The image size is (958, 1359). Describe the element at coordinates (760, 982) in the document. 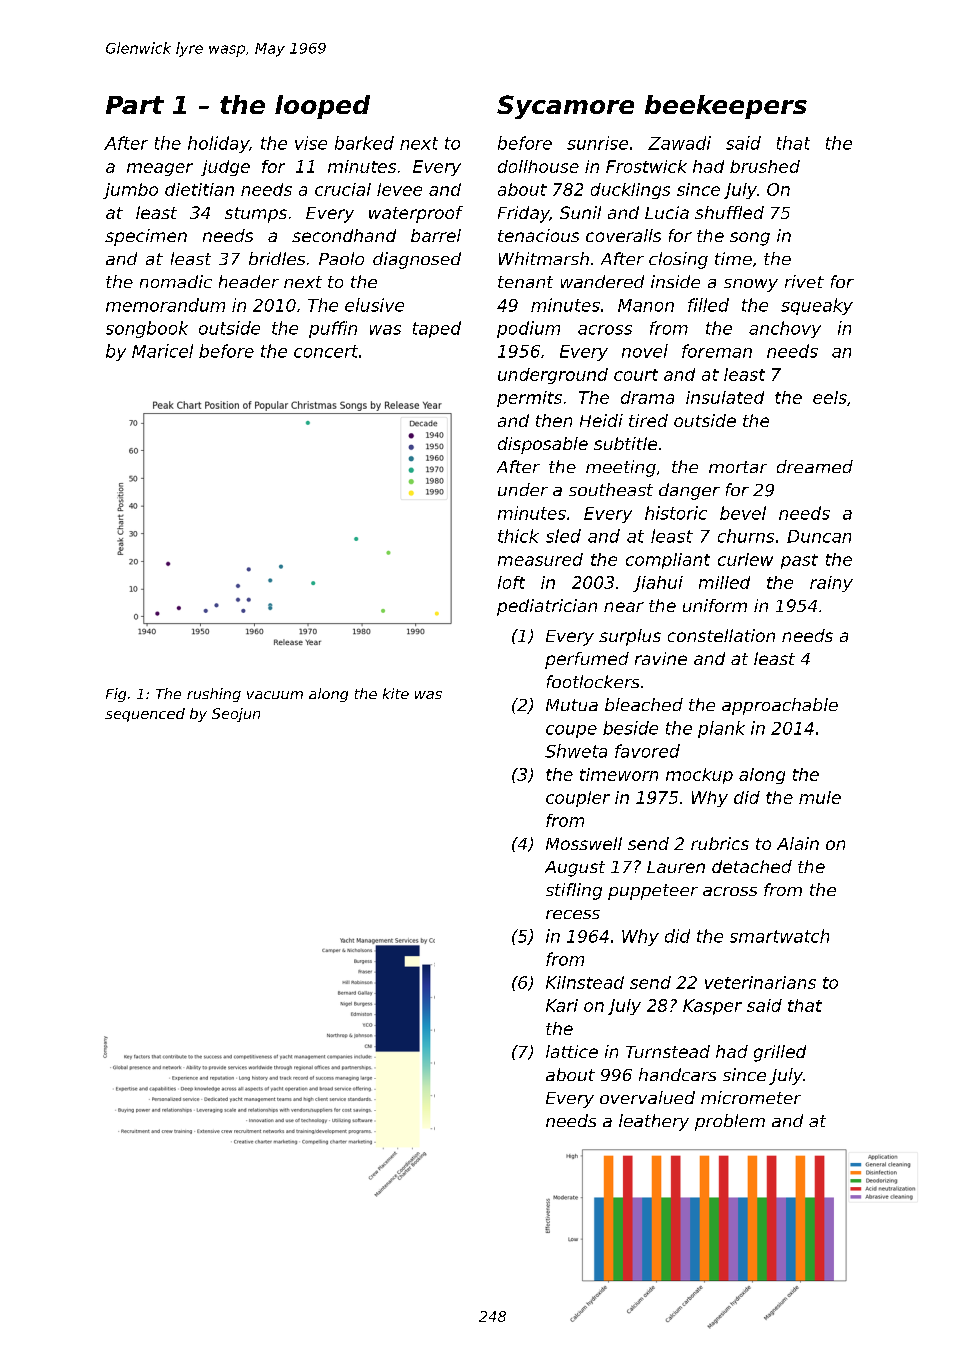

I see `veterinarians` at that location.
